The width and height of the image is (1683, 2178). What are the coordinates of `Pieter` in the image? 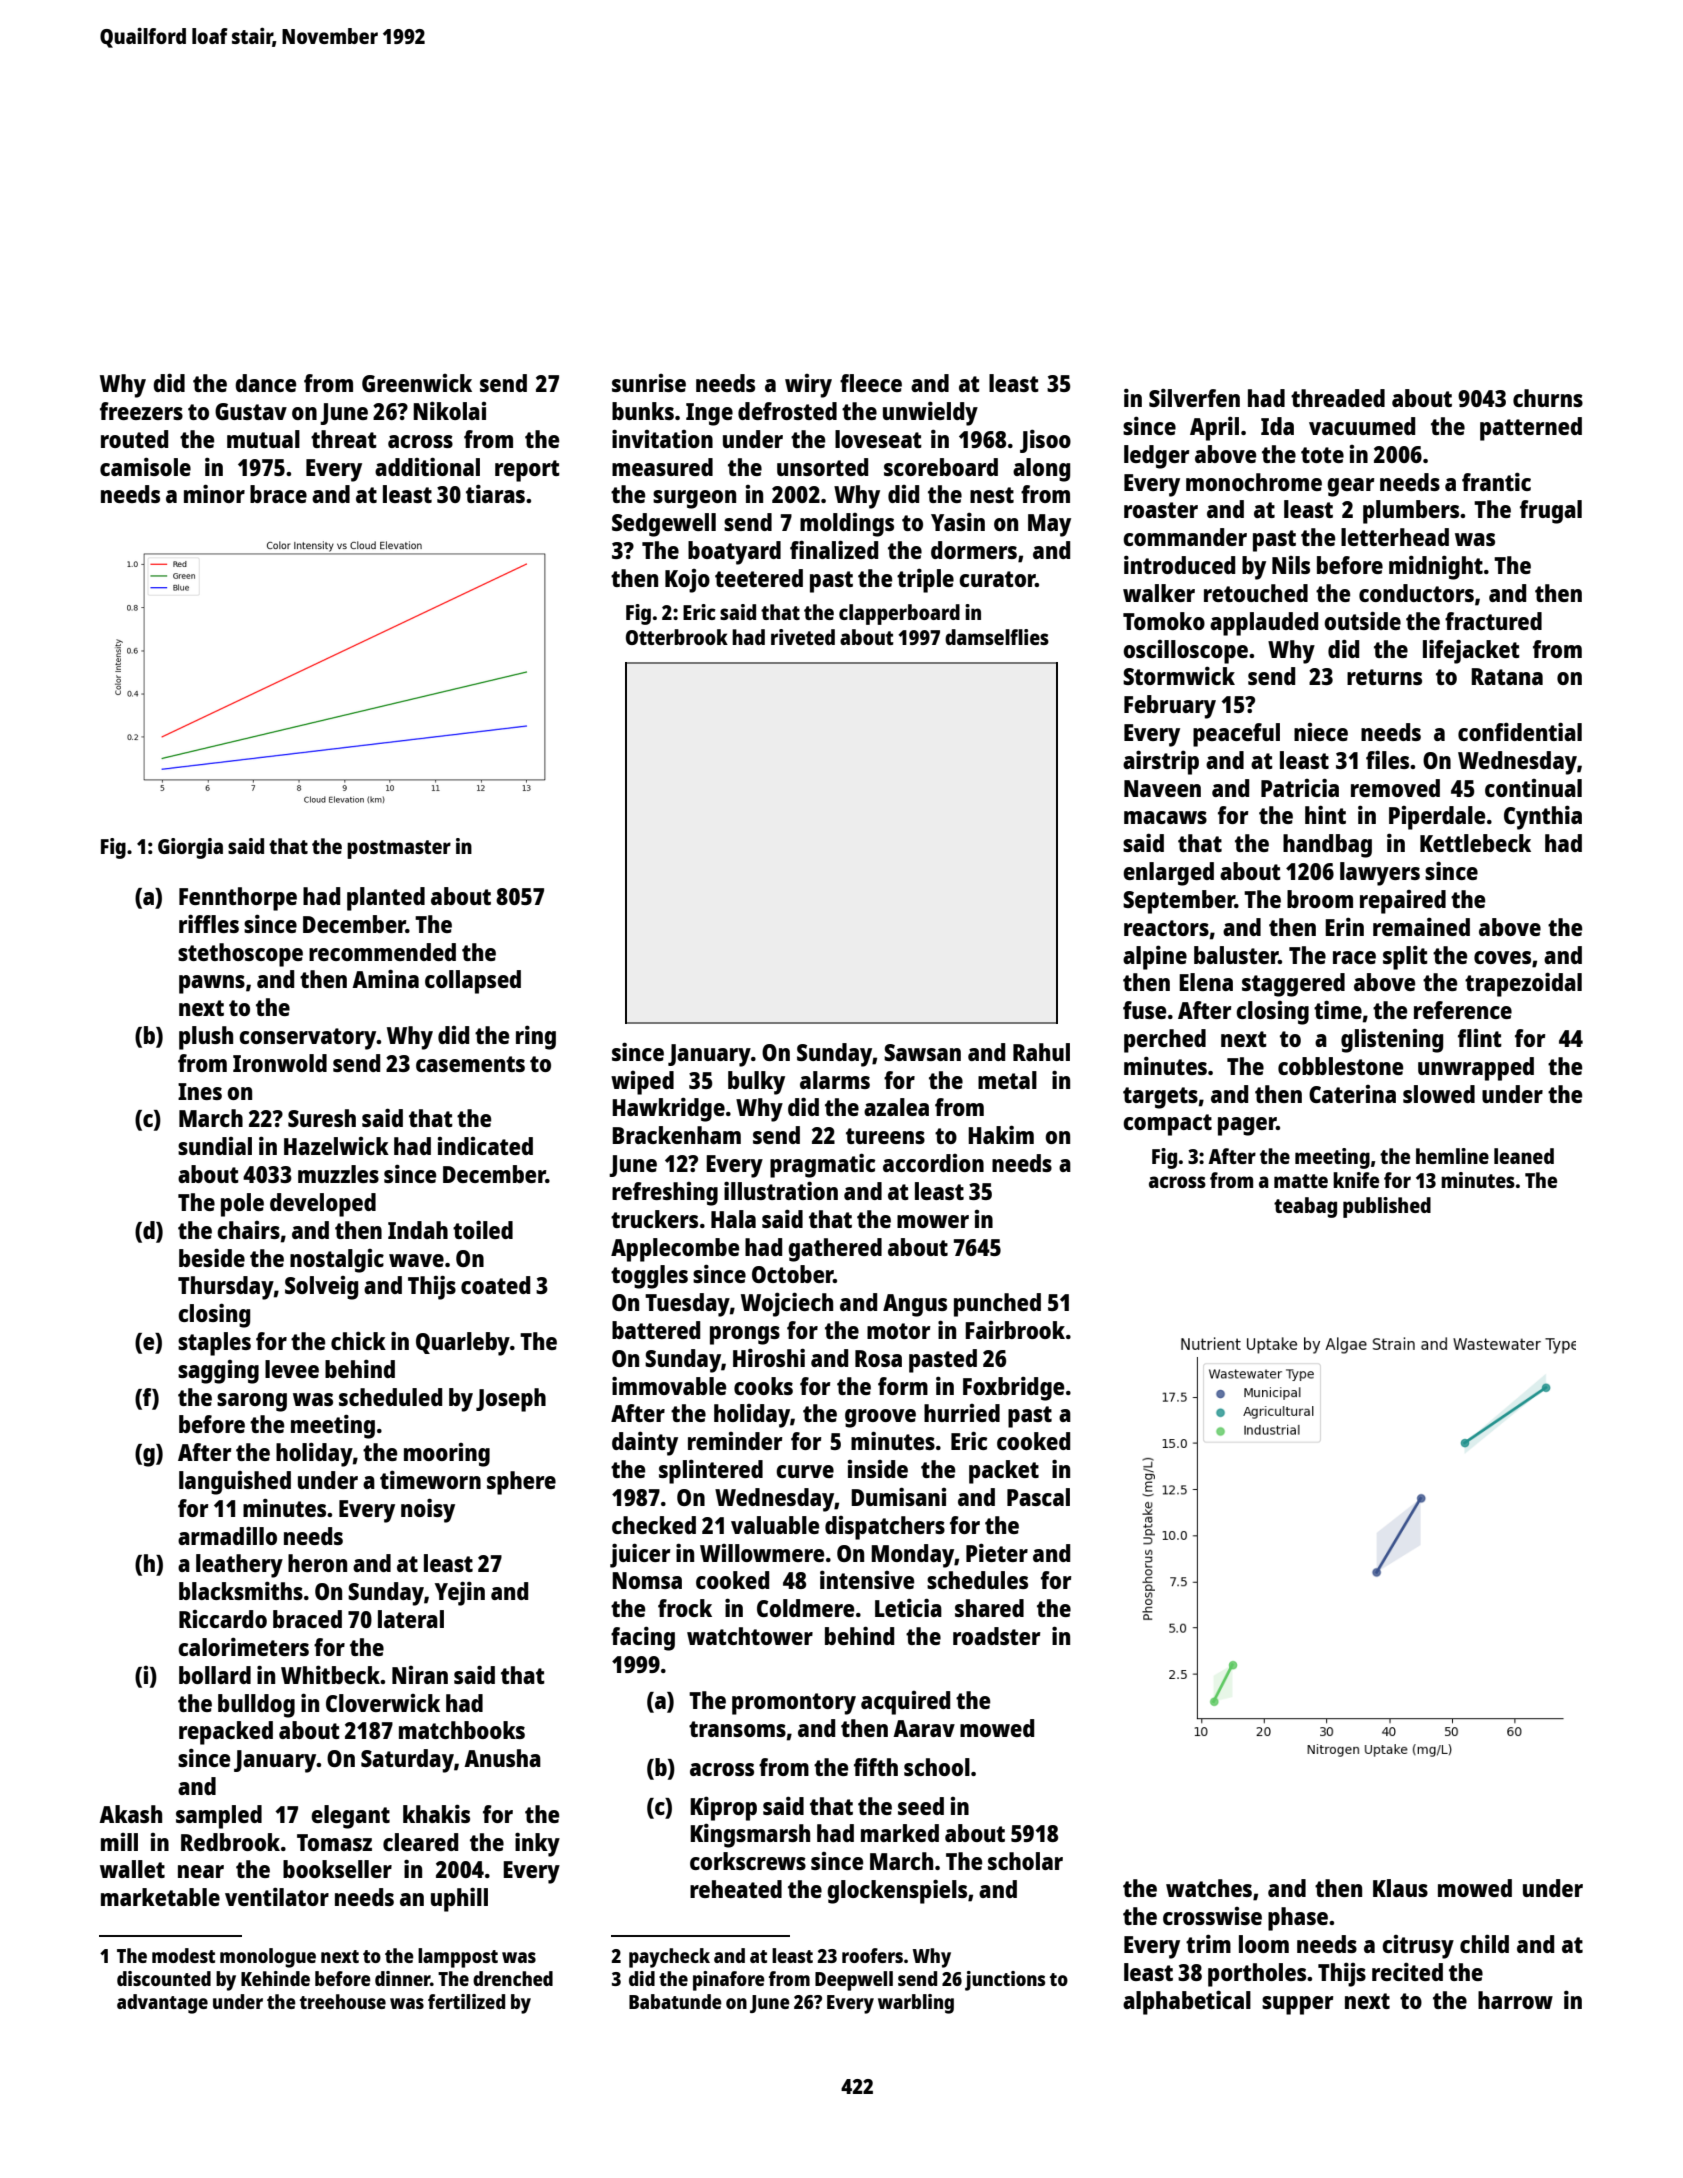 It's located at (997, 1552).
